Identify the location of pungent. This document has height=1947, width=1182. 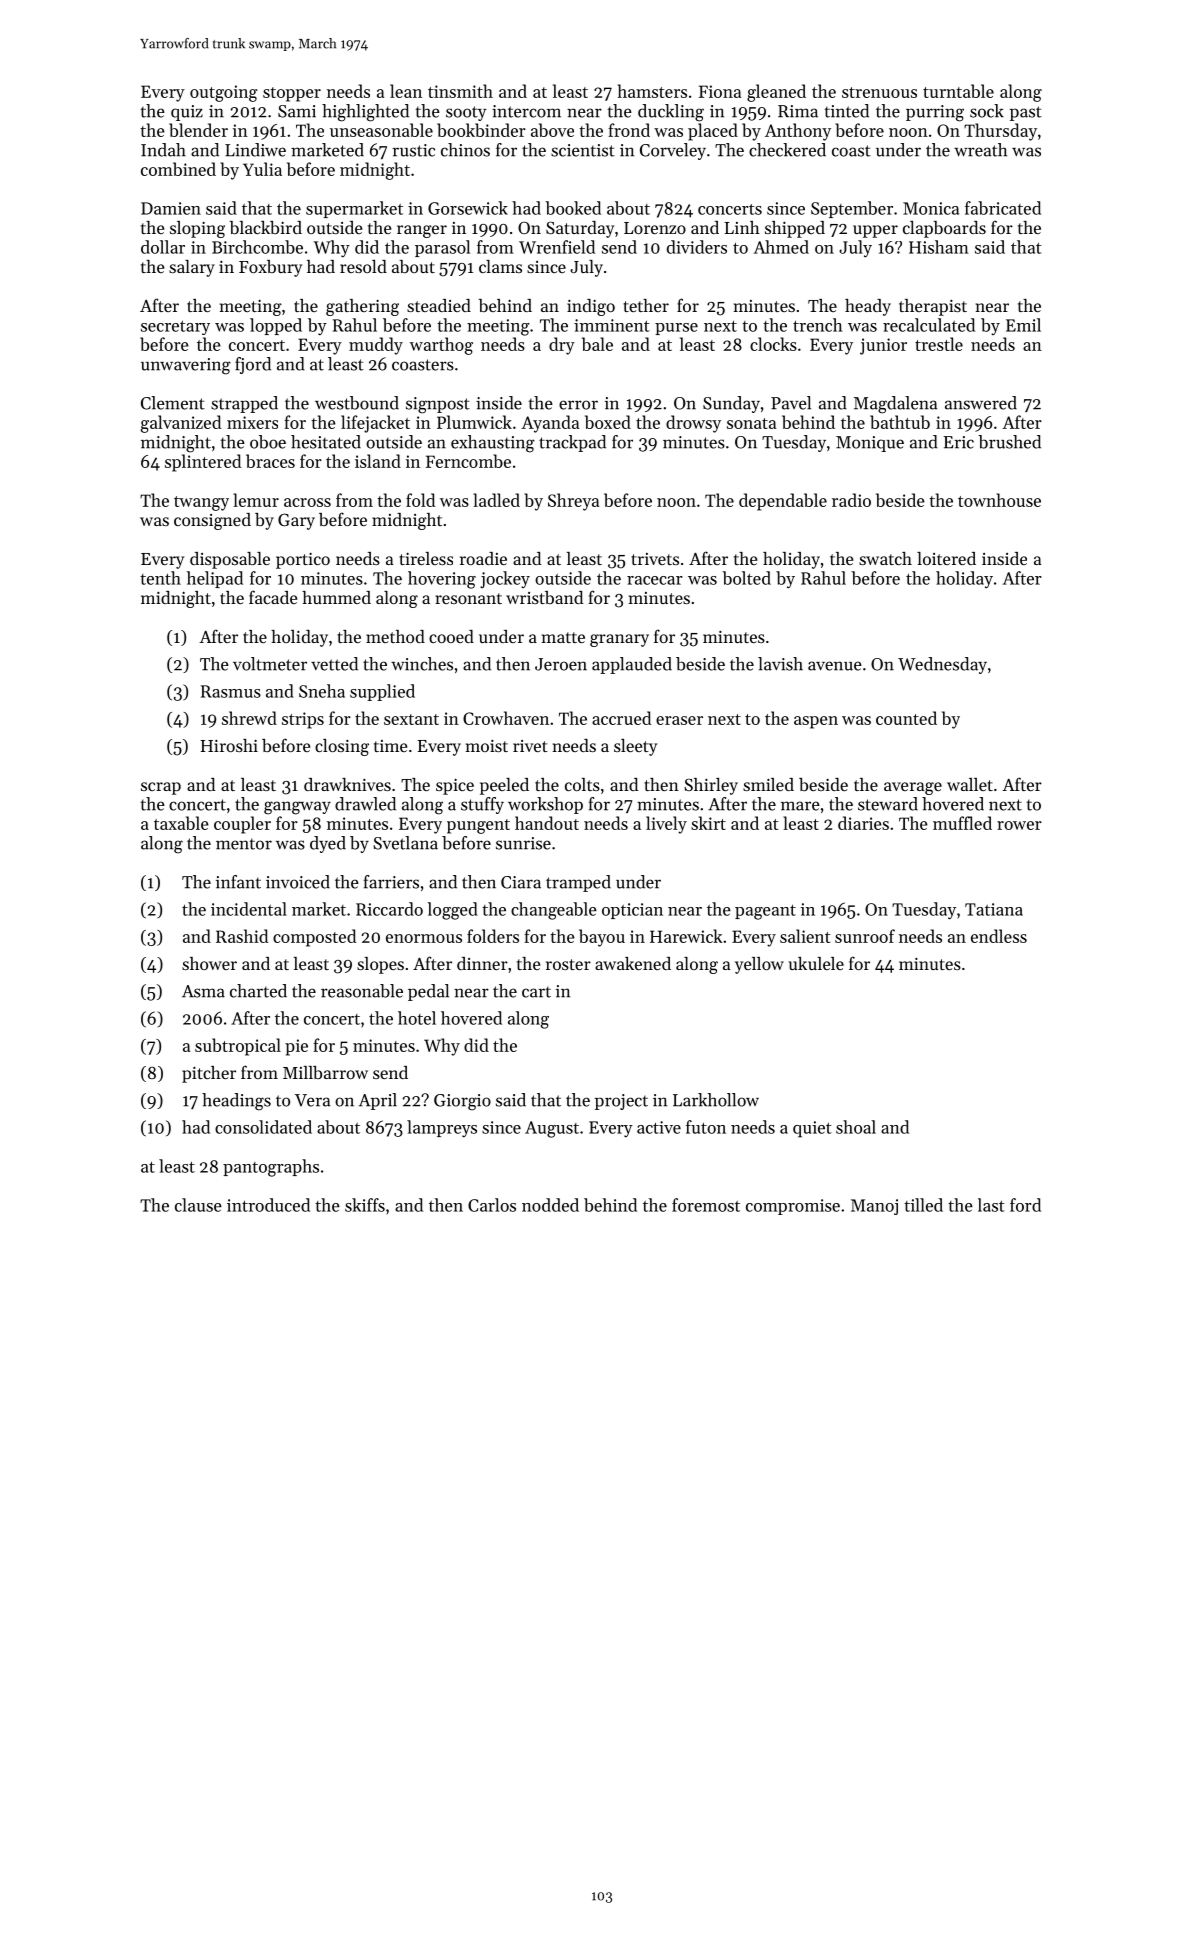
(478, 826).
